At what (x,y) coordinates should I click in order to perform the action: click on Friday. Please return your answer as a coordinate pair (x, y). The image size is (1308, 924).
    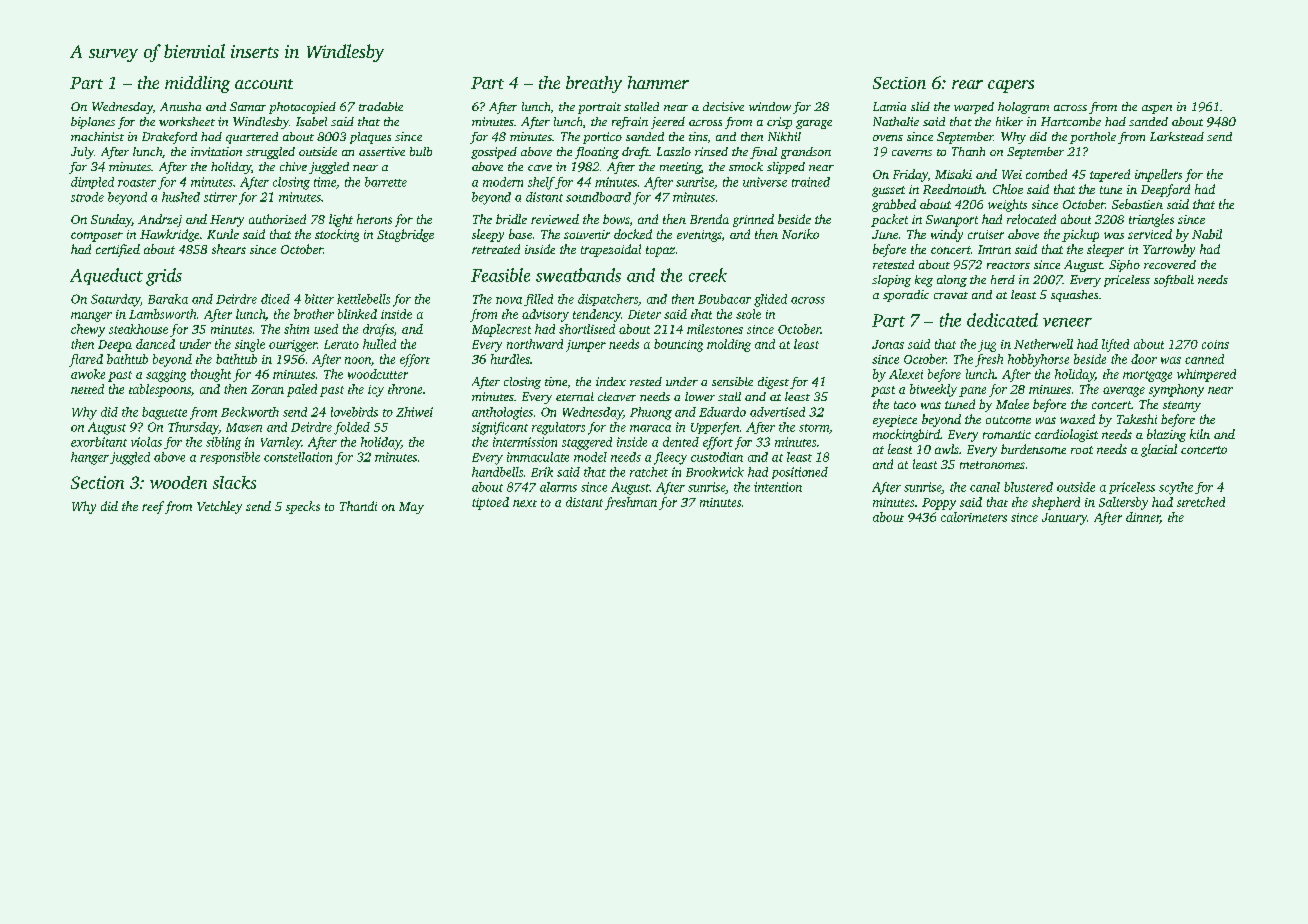
    Looking at the image, I should click on (910, 175).
